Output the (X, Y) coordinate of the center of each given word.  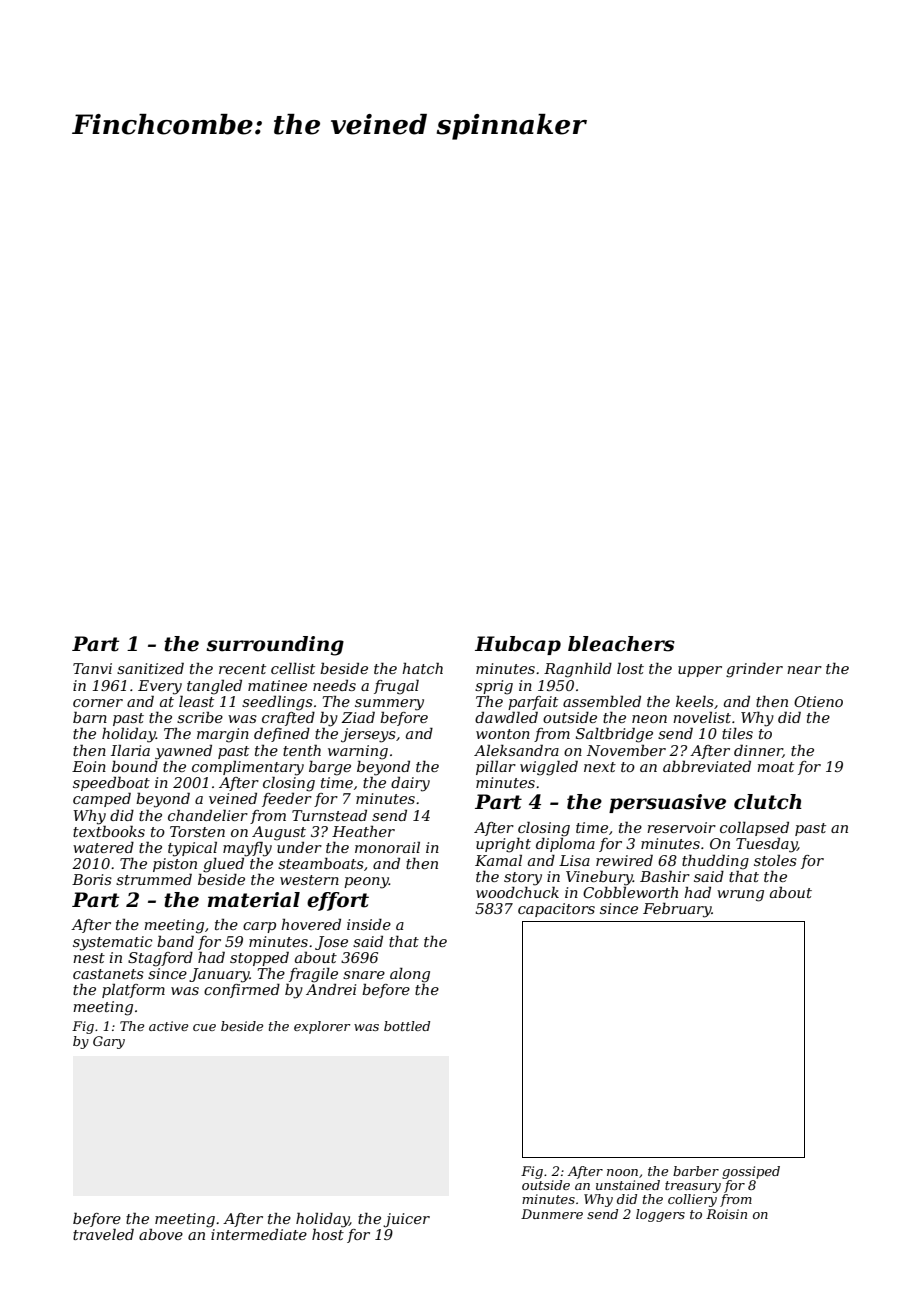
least (196, 701)
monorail (387, 847)
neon (649, 719)
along (410, 975)
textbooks (109, 831)
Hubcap (518, 645)
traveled (103, 1234)
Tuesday (766, 845)
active (168, 1026)
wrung (740, 896)
